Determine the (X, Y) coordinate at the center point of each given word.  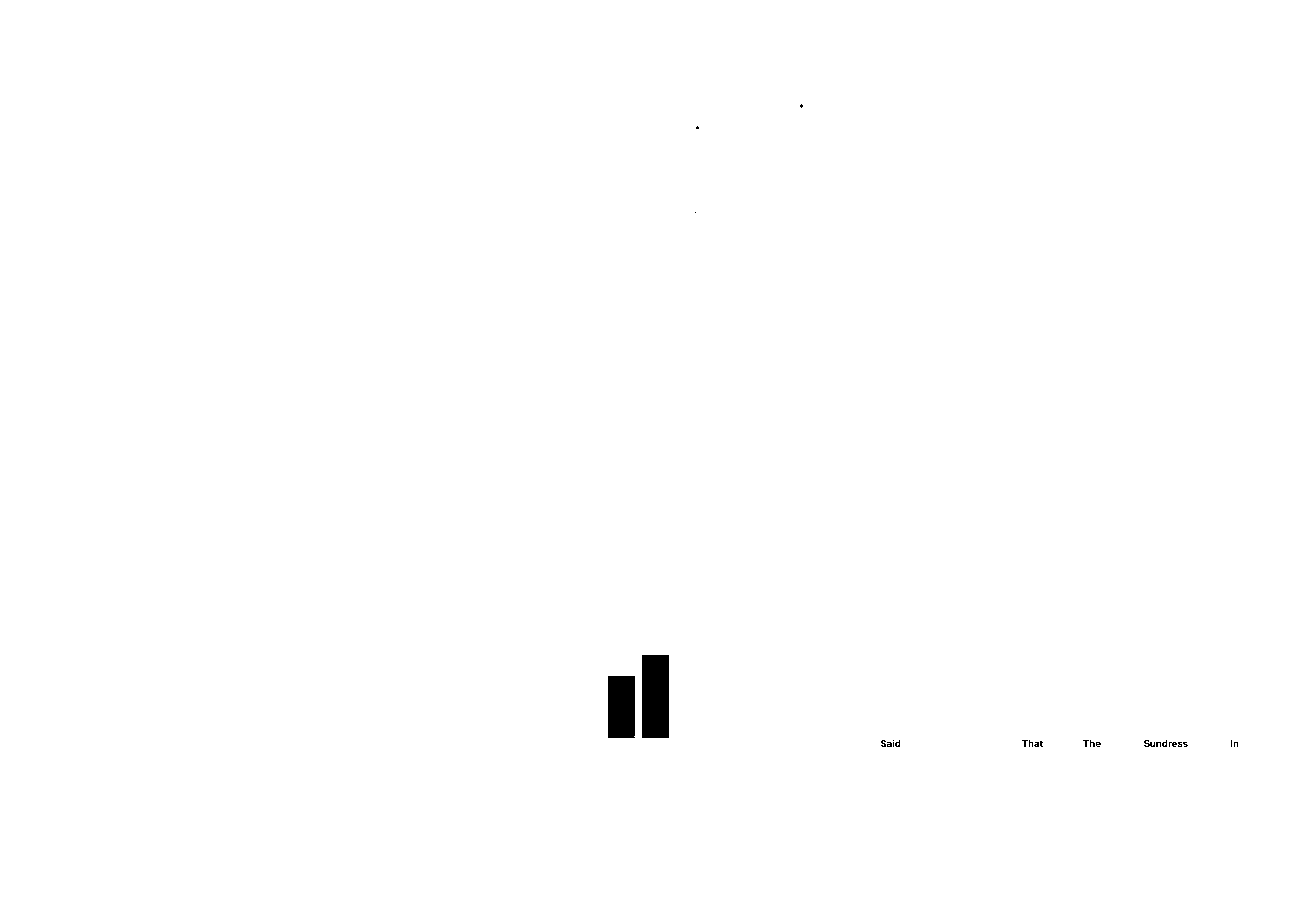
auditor (704, 617)
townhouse (681, 435)
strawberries (336, 623)
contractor (746, 764)
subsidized (325, 777)
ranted (654, 387)
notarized (306, 478)
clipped (1094, 435)
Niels (1214, 372)
